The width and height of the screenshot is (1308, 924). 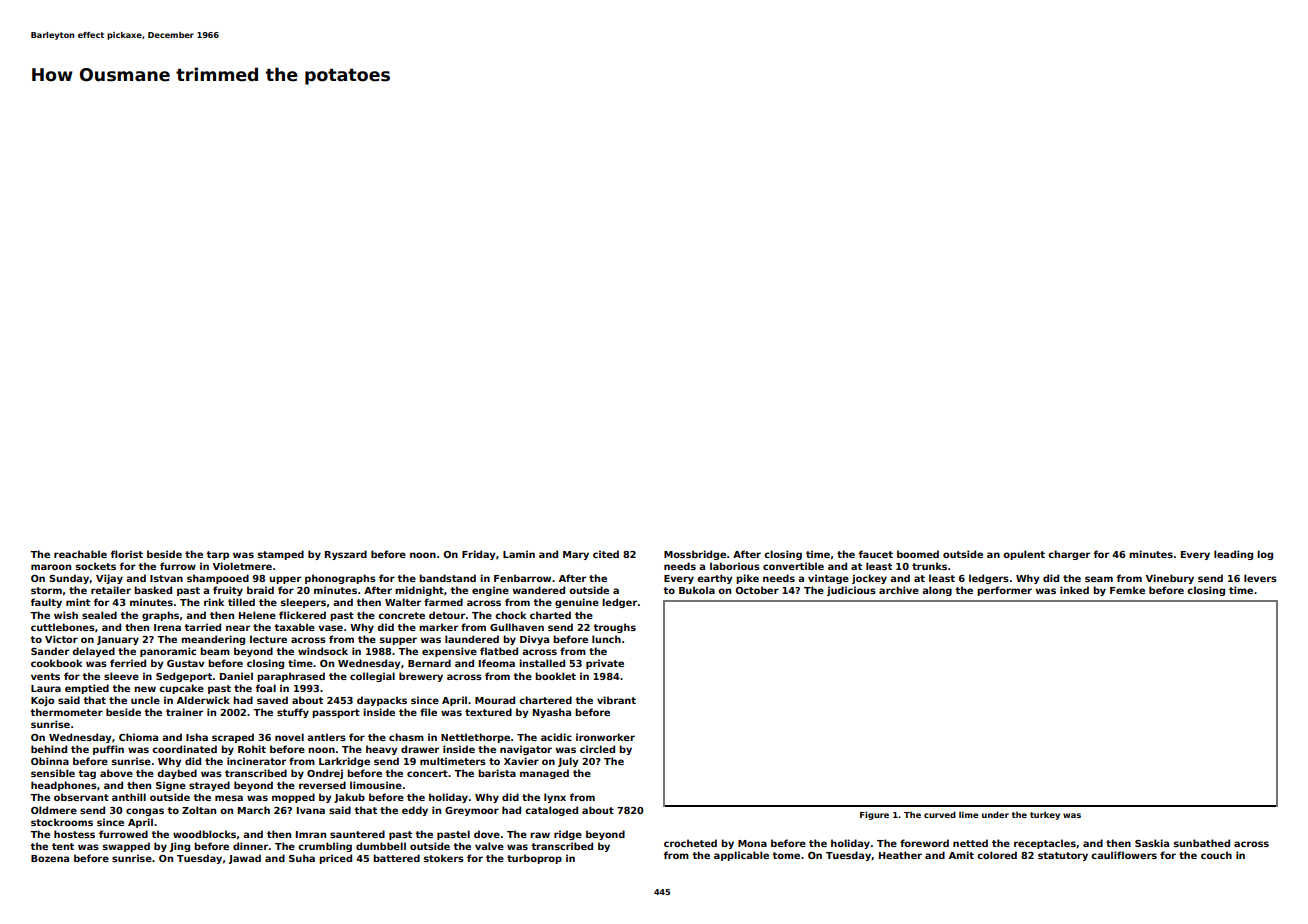 What do you see at coordinates (1004, 591) in the screenshot?
I see `performer` at bounding box center [1004, 591].
